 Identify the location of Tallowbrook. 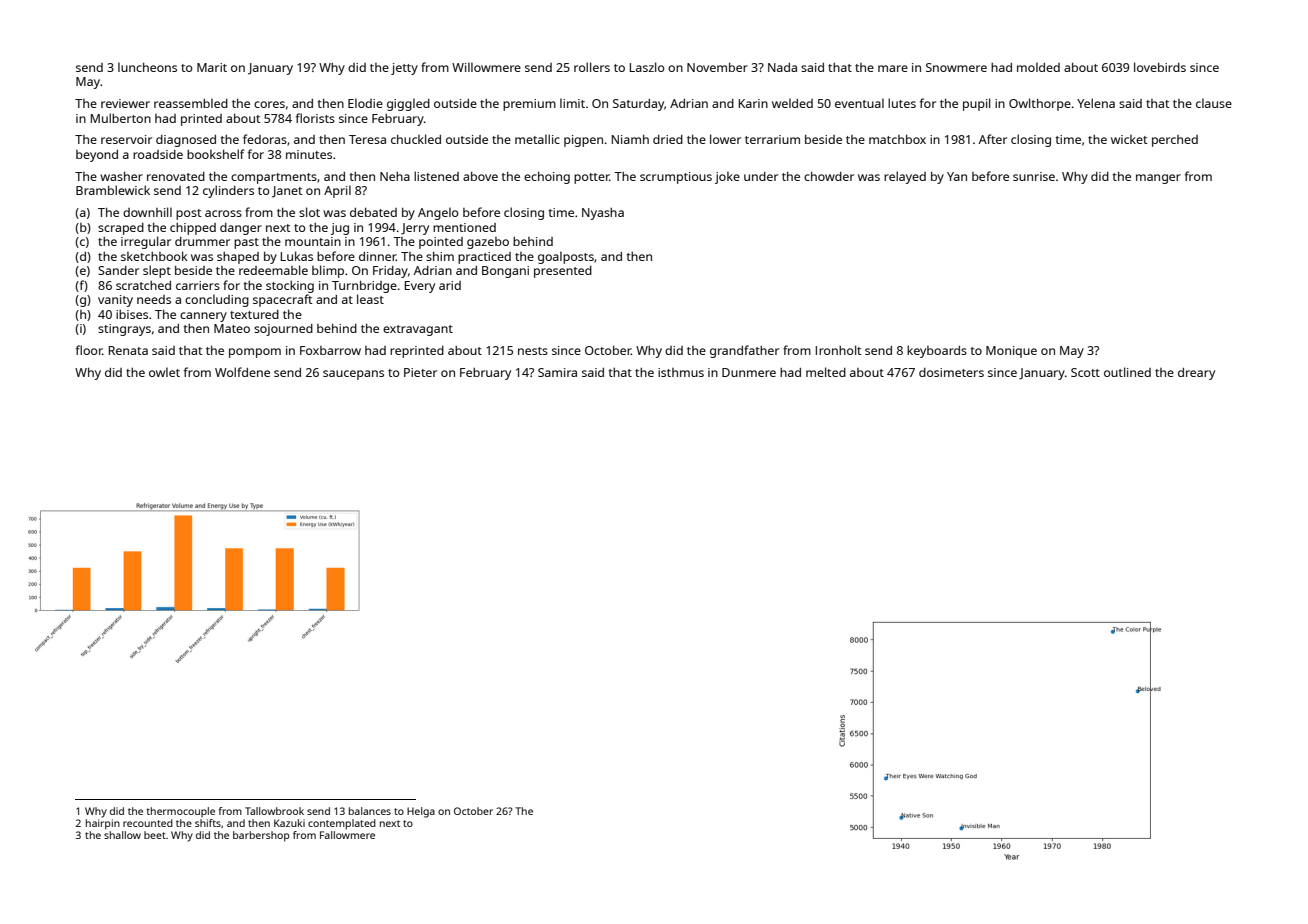
(274, 811).
